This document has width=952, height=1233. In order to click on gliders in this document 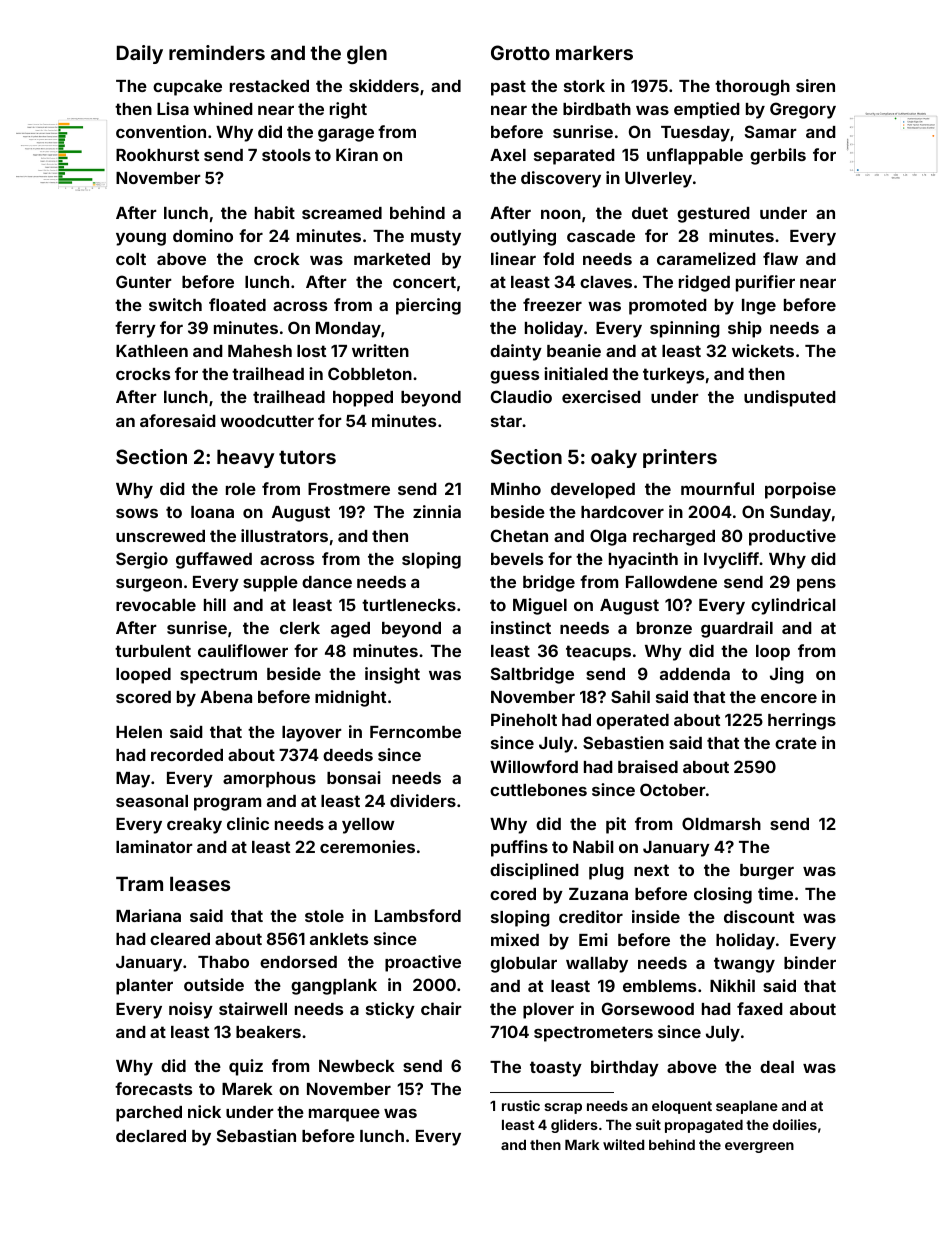, I will do `click(574, 1126)`.
